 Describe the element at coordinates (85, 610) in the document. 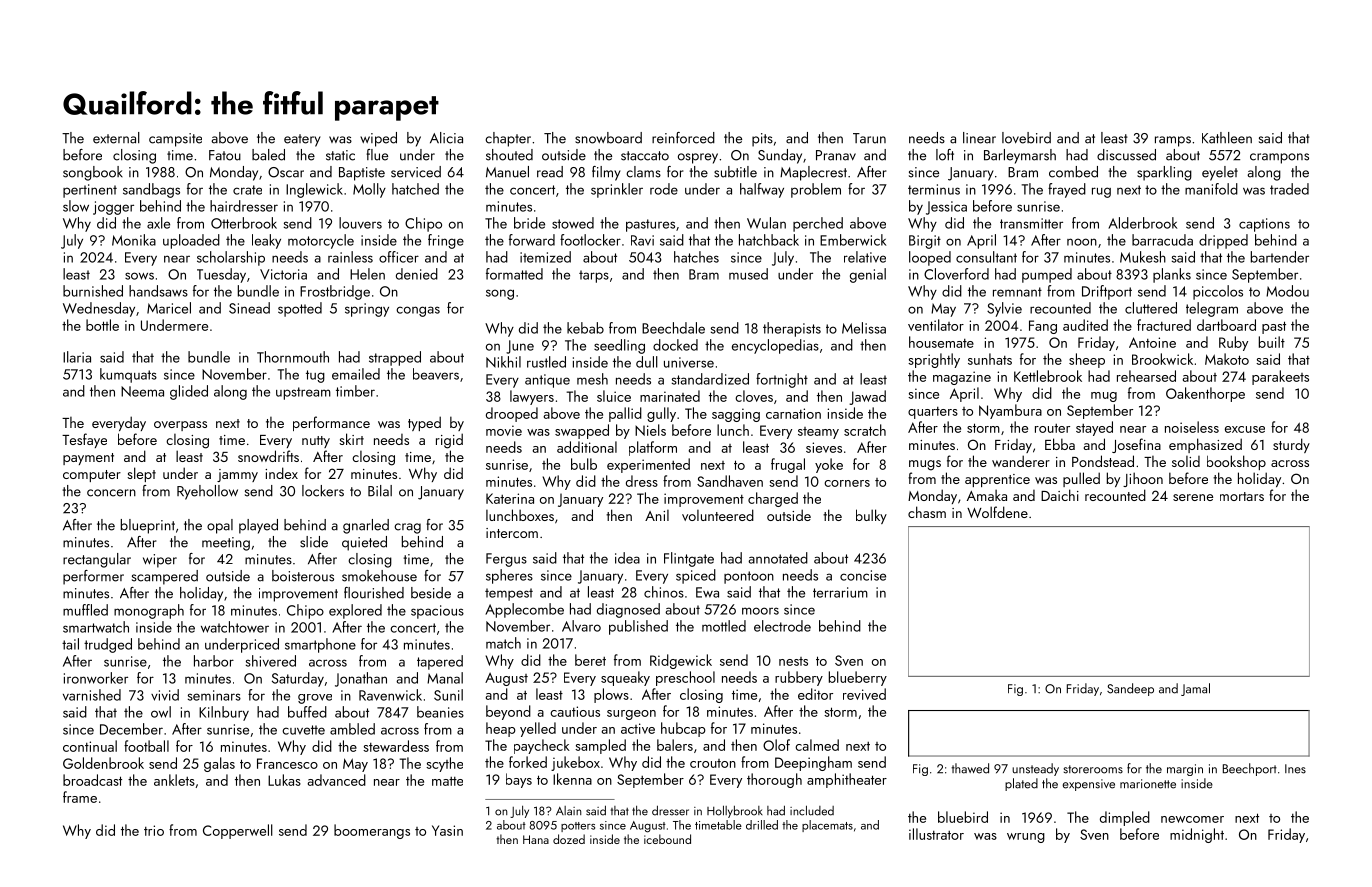

I see `muffled` at that location.
